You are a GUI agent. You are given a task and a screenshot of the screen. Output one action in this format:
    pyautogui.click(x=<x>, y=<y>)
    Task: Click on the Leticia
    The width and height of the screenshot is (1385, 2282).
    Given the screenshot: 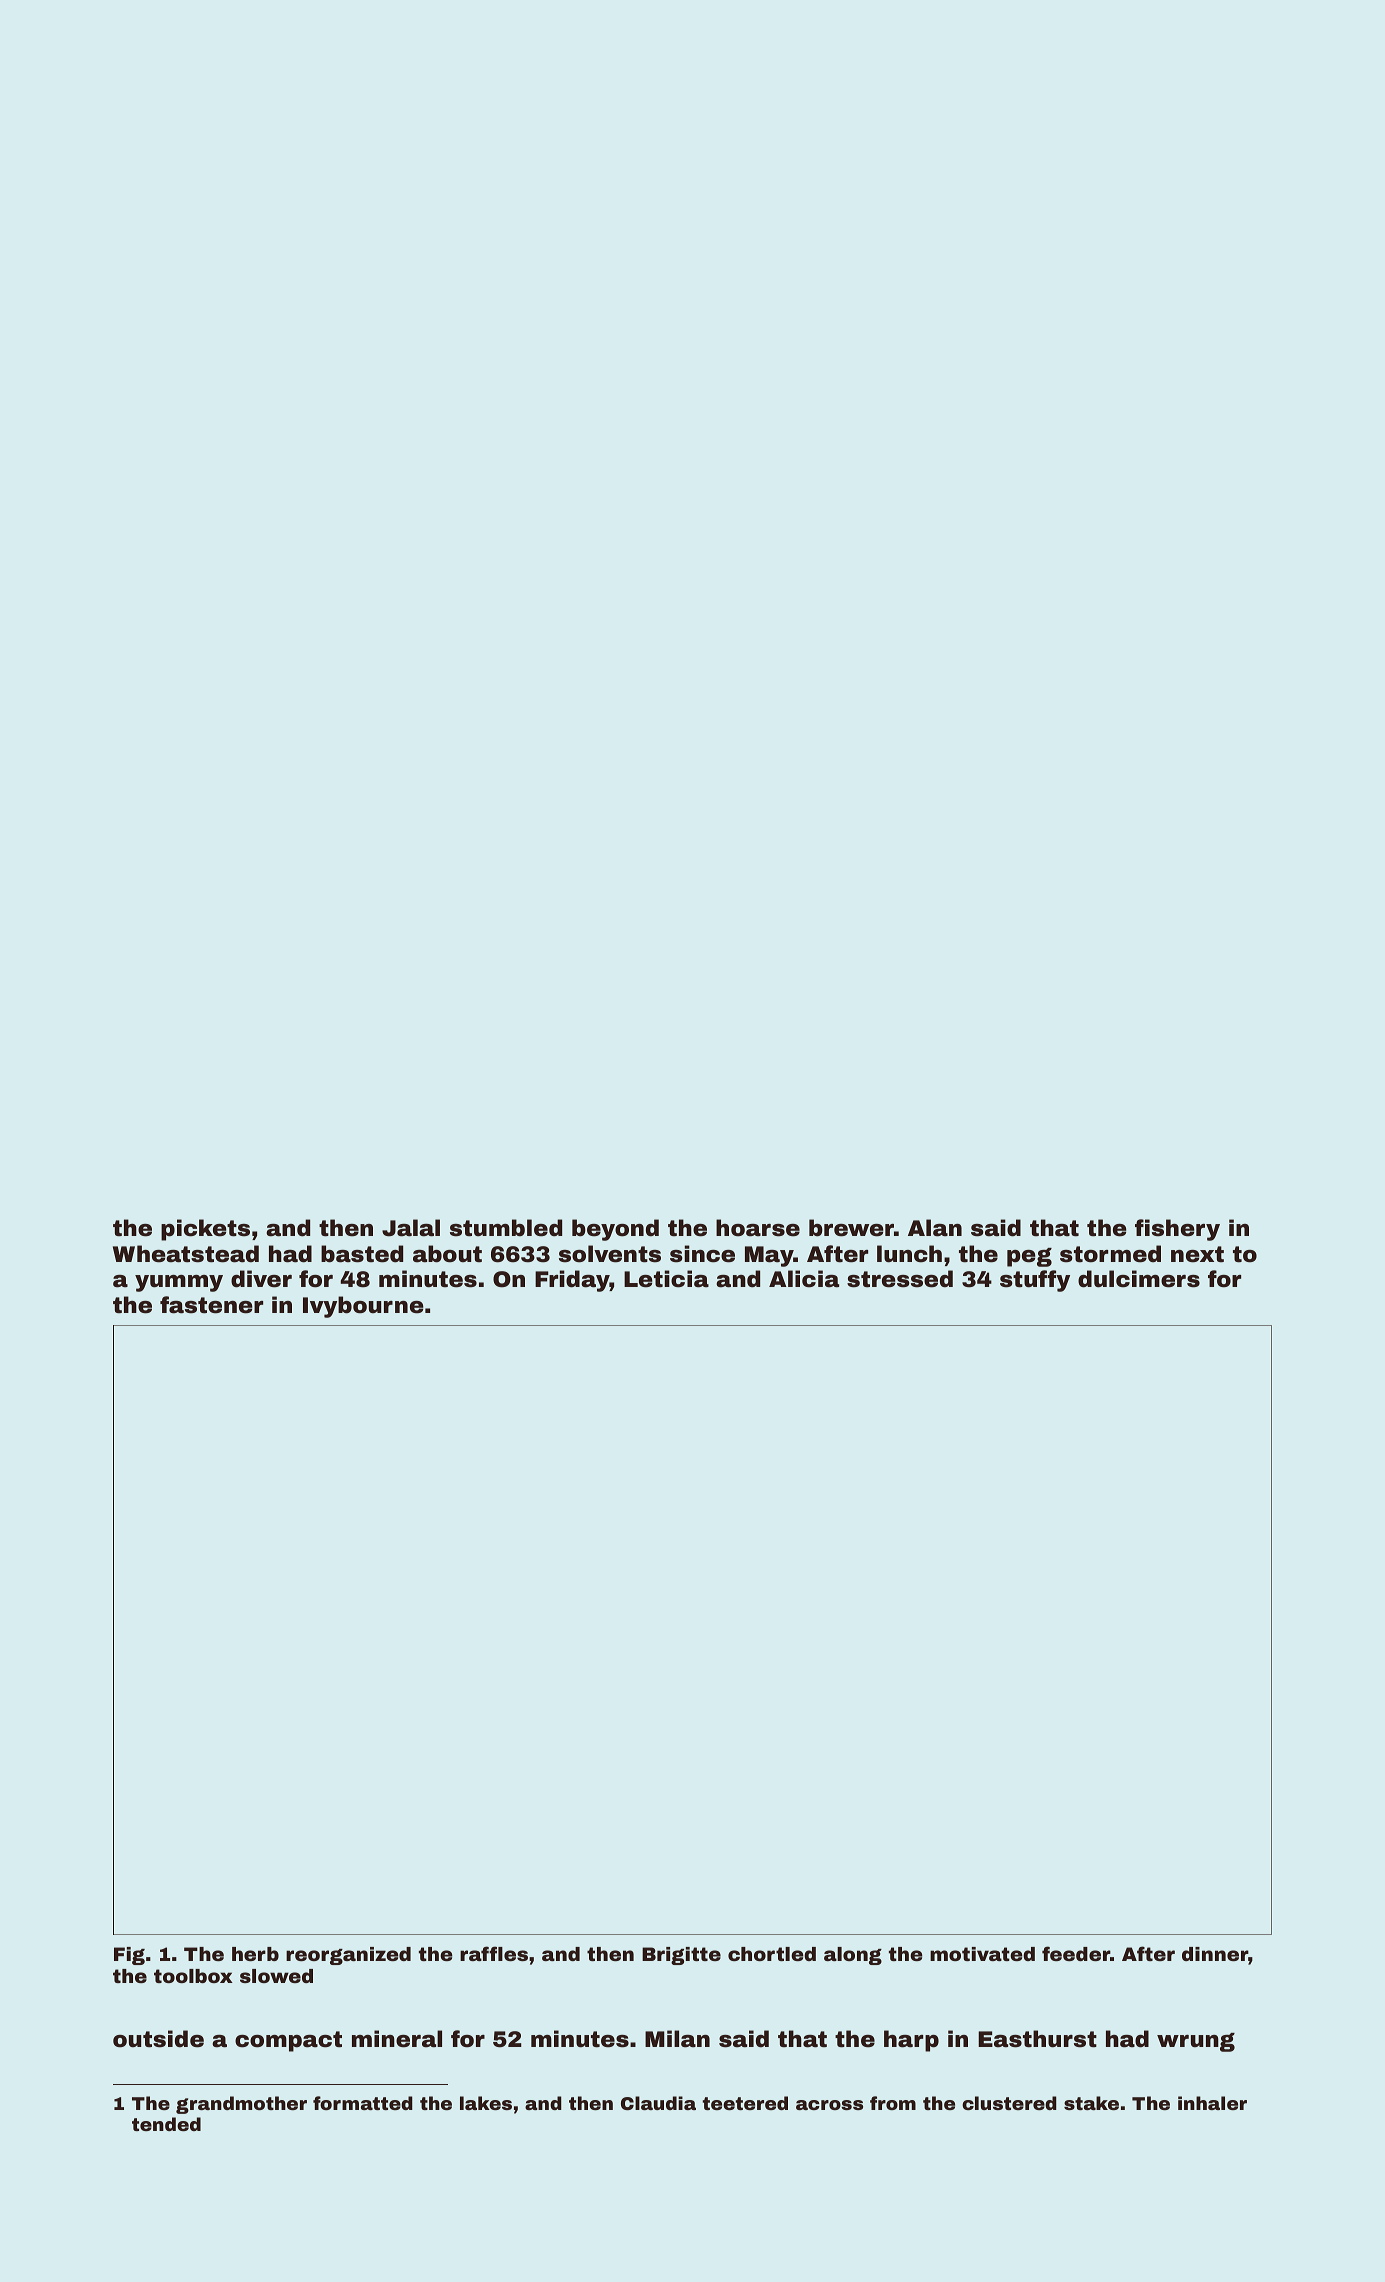 What is the action you would take?
    pyautogui.click(x=666, y=1279)
